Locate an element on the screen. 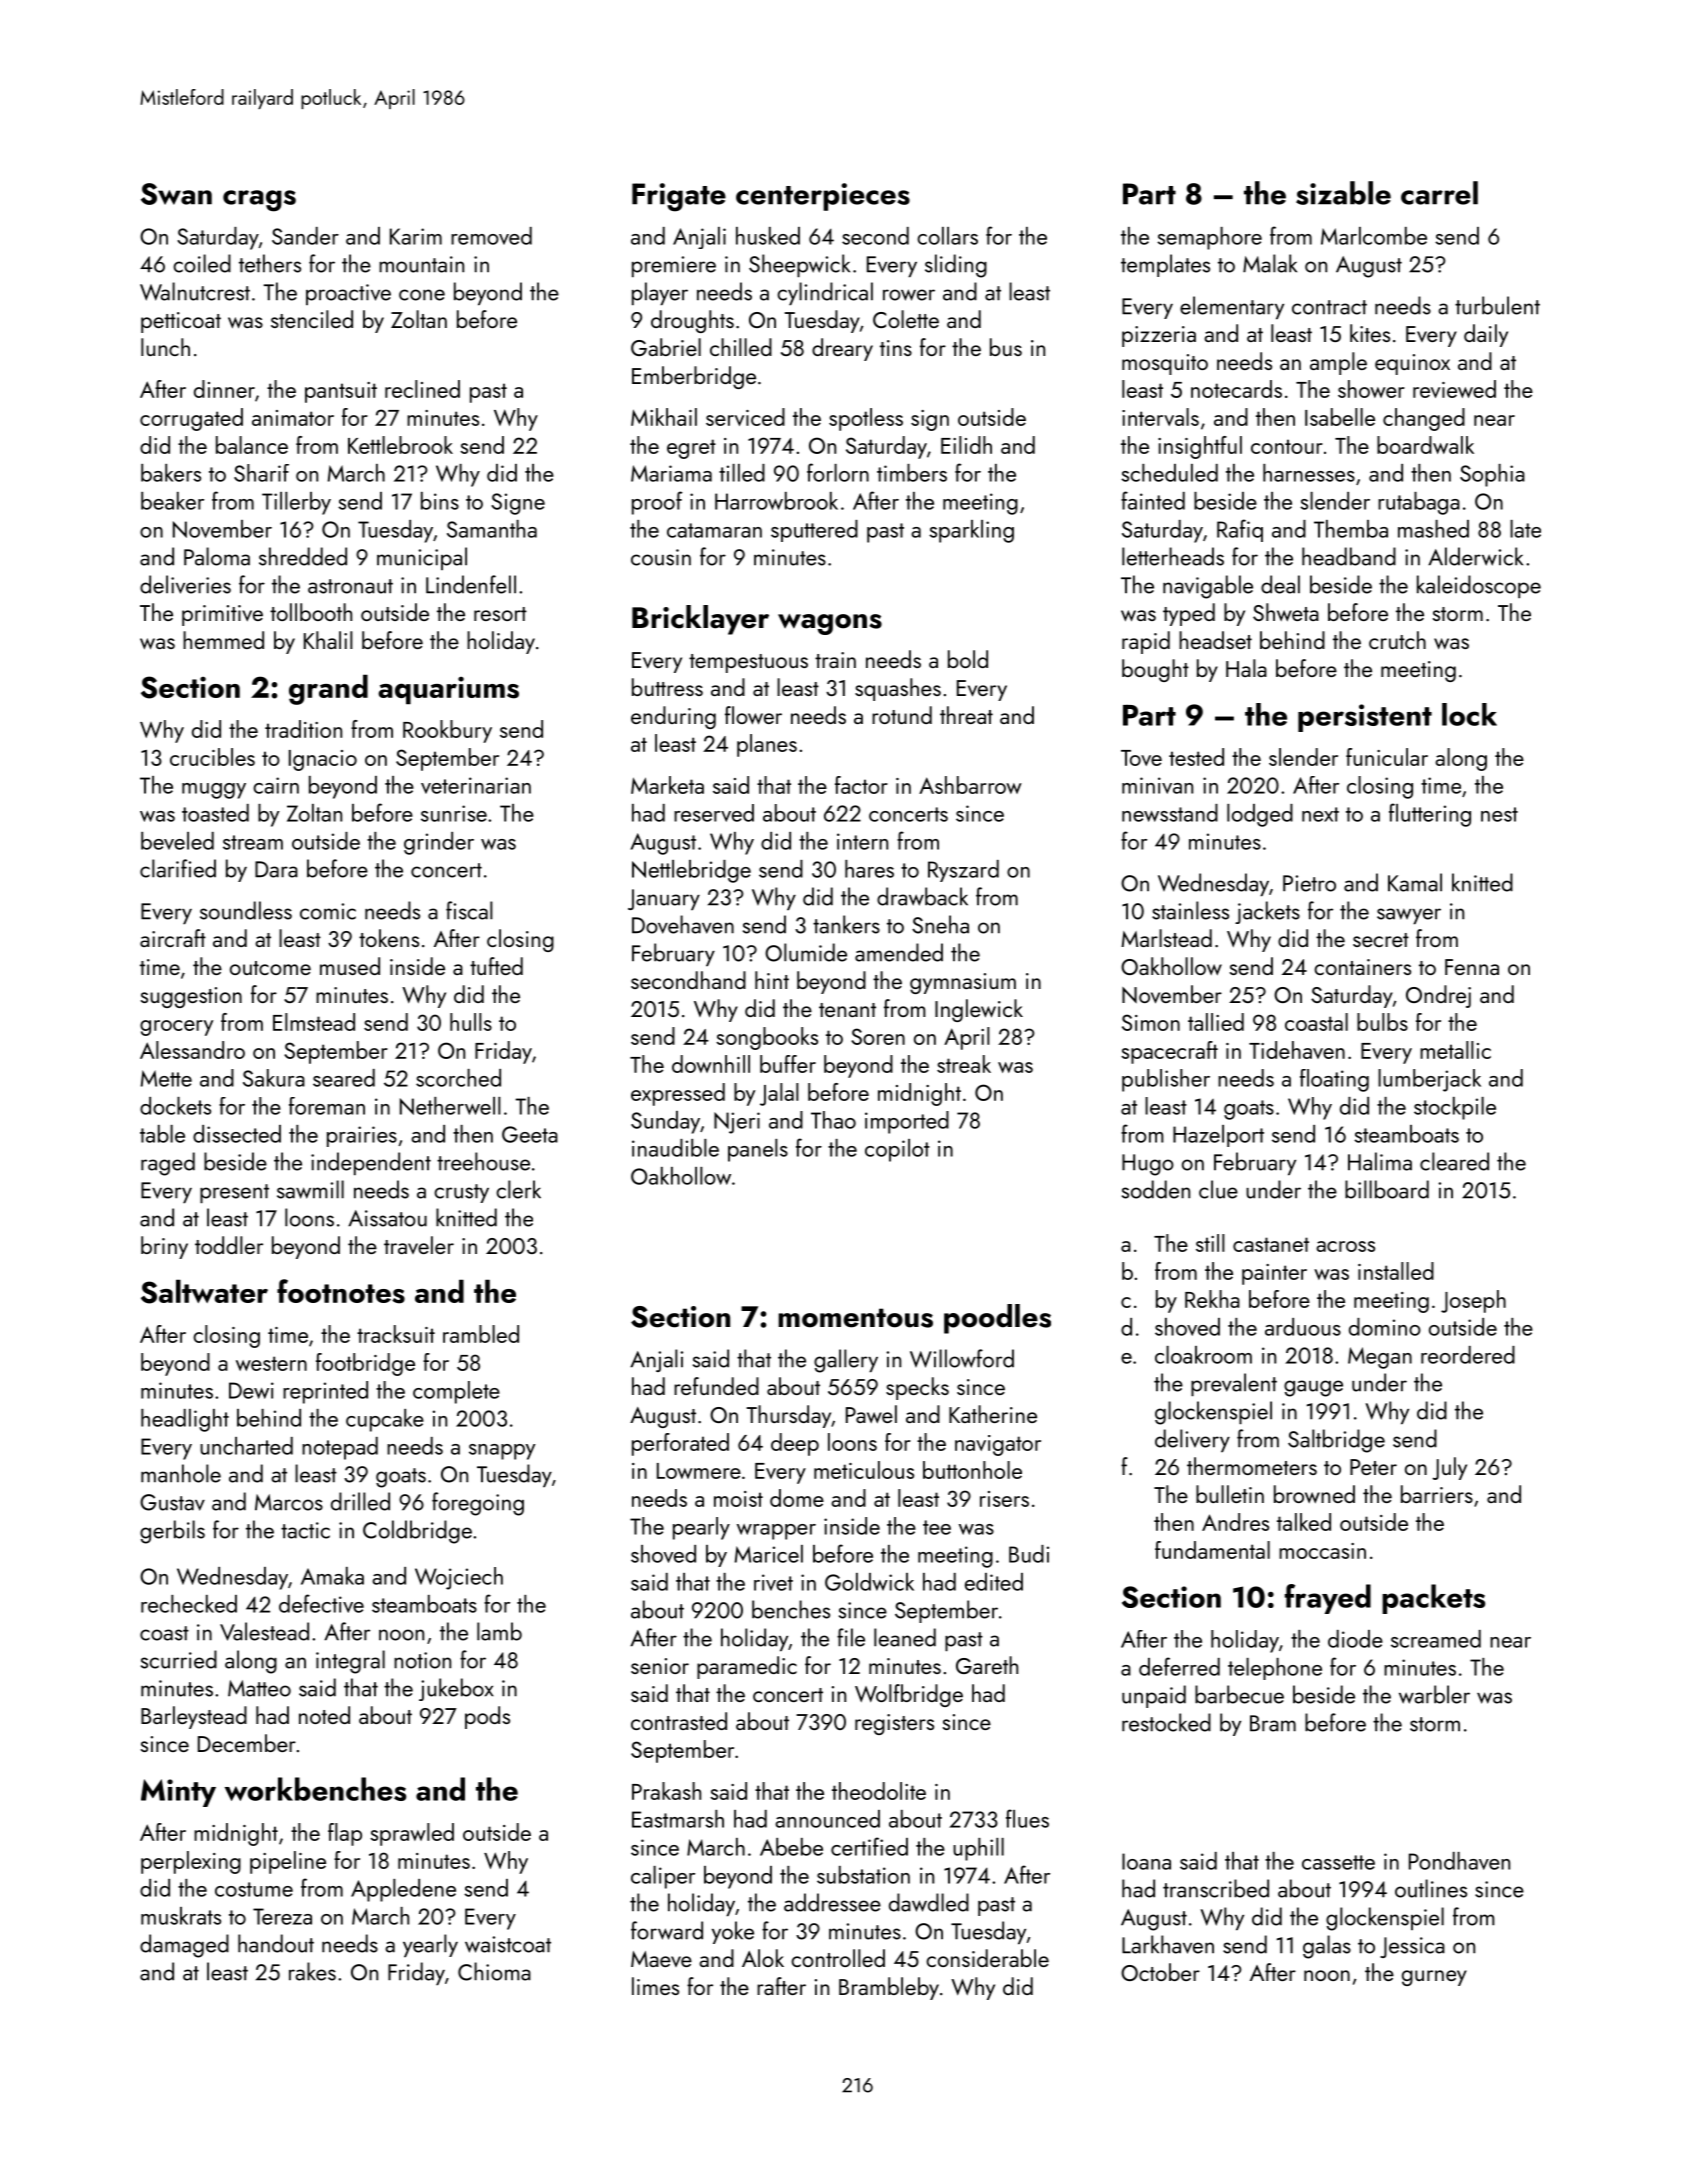  limes is located at coordinates (655, 1986).
